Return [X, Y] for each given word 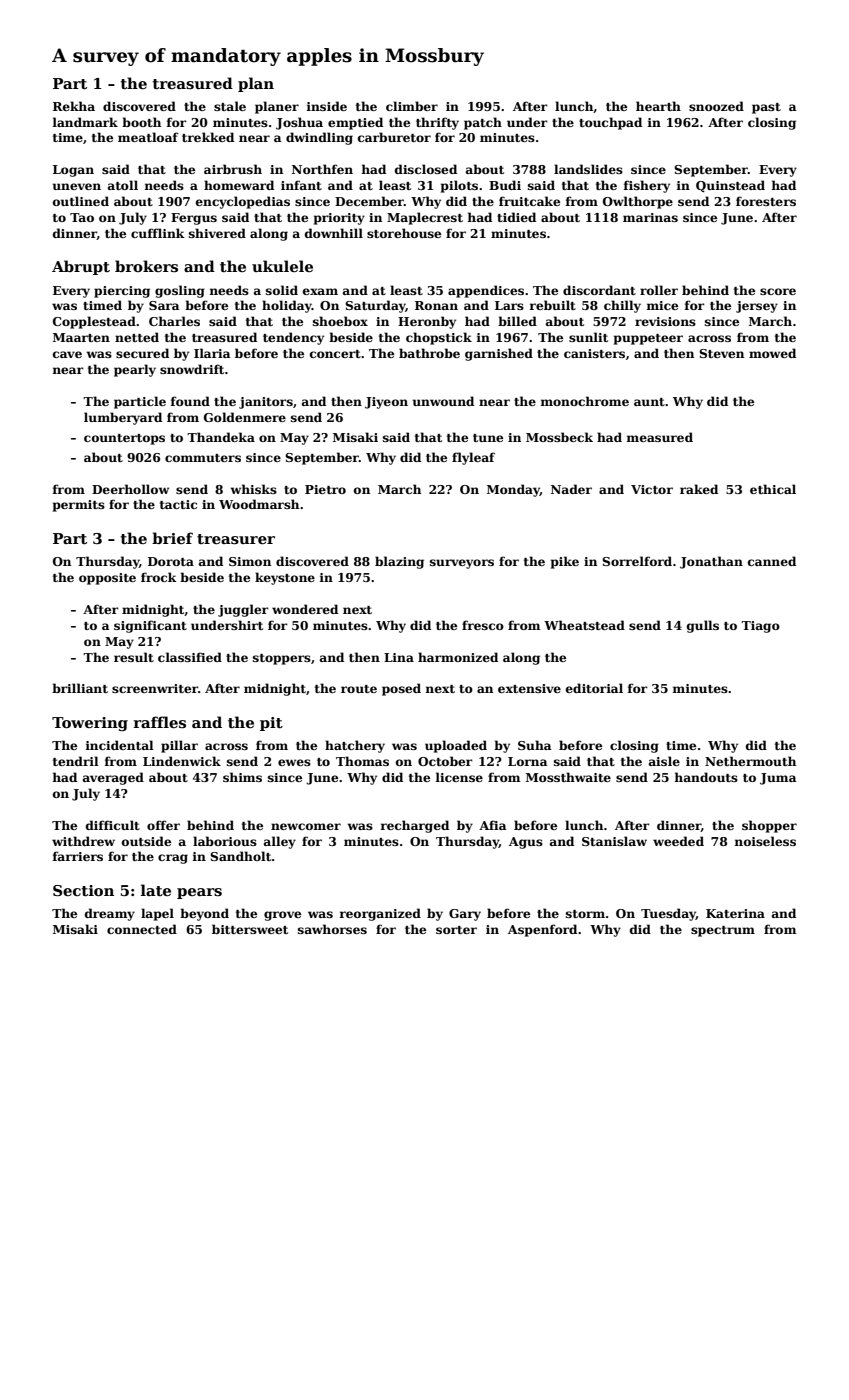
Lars [509, 305]
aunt [649, 402]
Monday [513, 490]
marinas [650, 217]
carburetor [394, 137]
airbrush [233, 169]
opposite [107, 579]
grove [282, 916]
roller [659, 290]
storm [585, 914]
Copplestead [94, 322]
